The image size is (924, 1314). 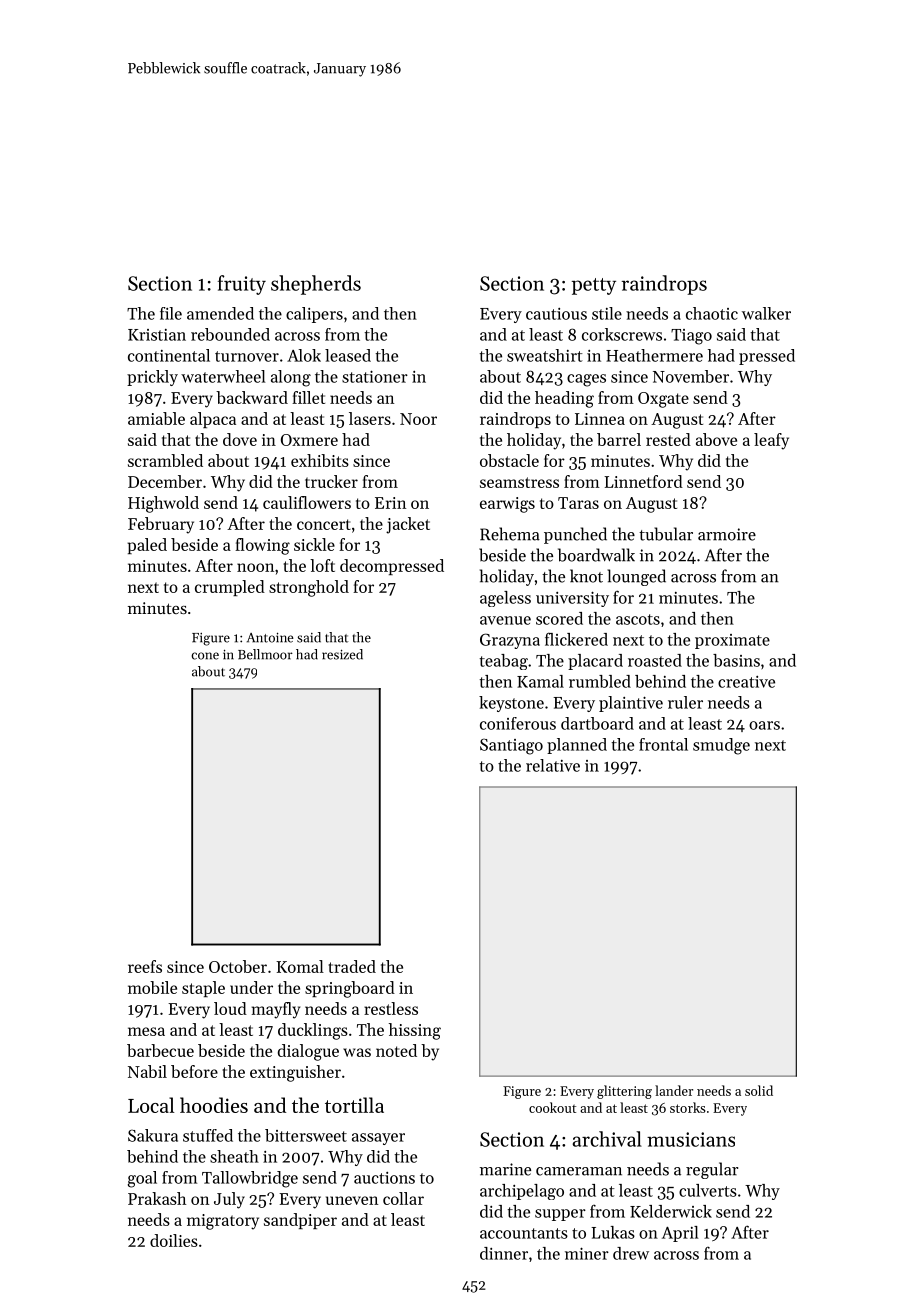 What do you see at coordinates (712, 313) in the screenshot?
I see `chaotic` at bounding box center [712, 313].
